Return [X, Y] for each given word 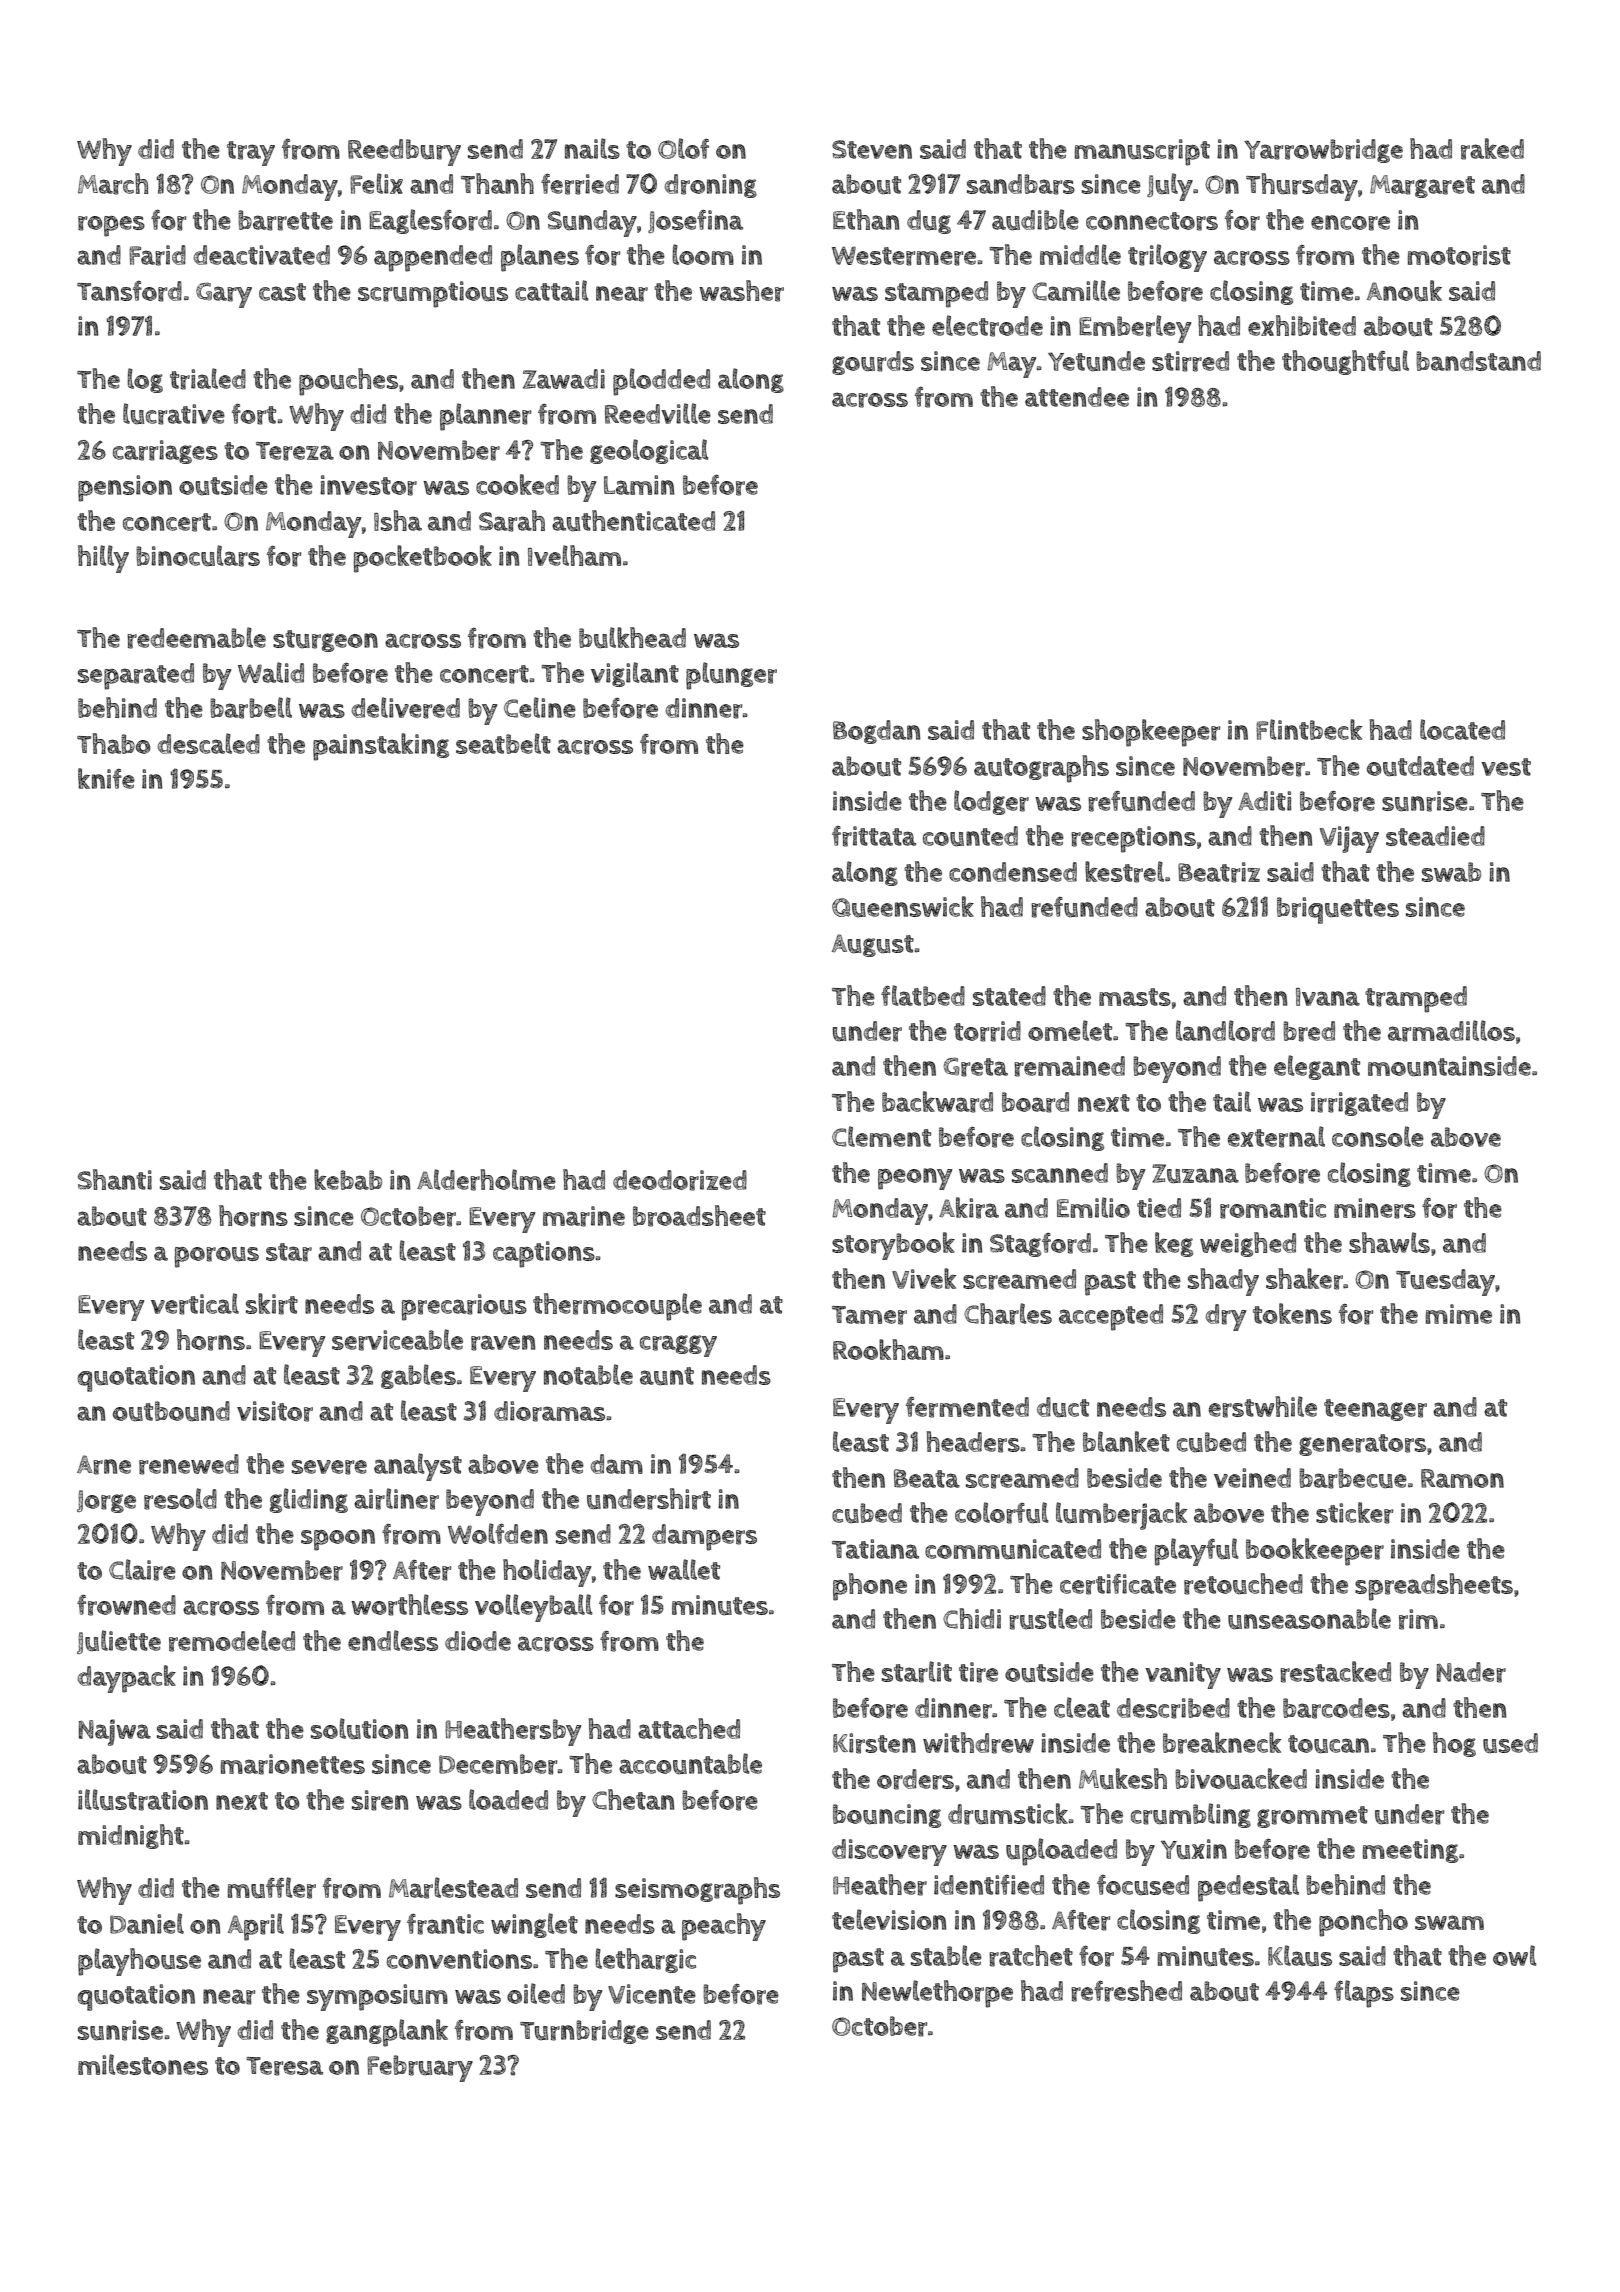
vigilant [635, 674]
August [873, 945]
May [1011, 365]
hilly [103, 559]
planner [486, 417]
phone [870, 1587]
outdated [1420, 766]
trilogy [1167, 258]
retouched [1243, 1584]
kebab [348, 1179]
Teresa [284, 2066]
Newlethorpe [937, 1994]
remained [1069, 1066]
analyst [418, 1467]
